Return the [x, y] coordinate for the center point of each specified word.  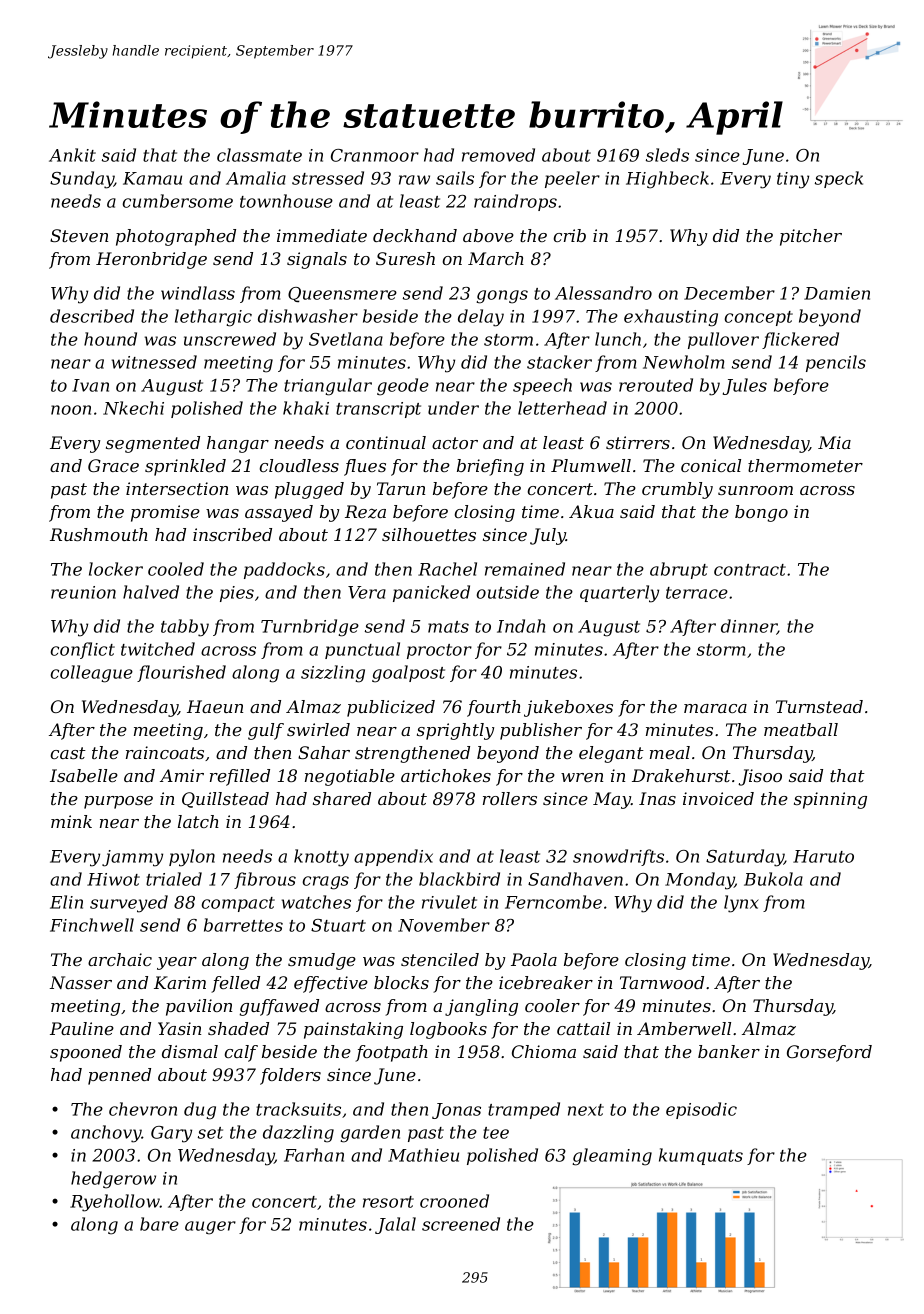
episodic [701, 1110]
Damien [837, 293]
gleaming [612, 1157]
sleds [667, 155]
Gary [171, 1134]
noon [71, 410]
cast [68, 753]
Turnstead [819, 706]
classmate [259, 155]
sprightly [455, 731]
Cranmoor [375, 155]
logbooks [448, 1030]
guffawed [279, 1007]
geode [403, 387]
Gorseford [829, 1053]
